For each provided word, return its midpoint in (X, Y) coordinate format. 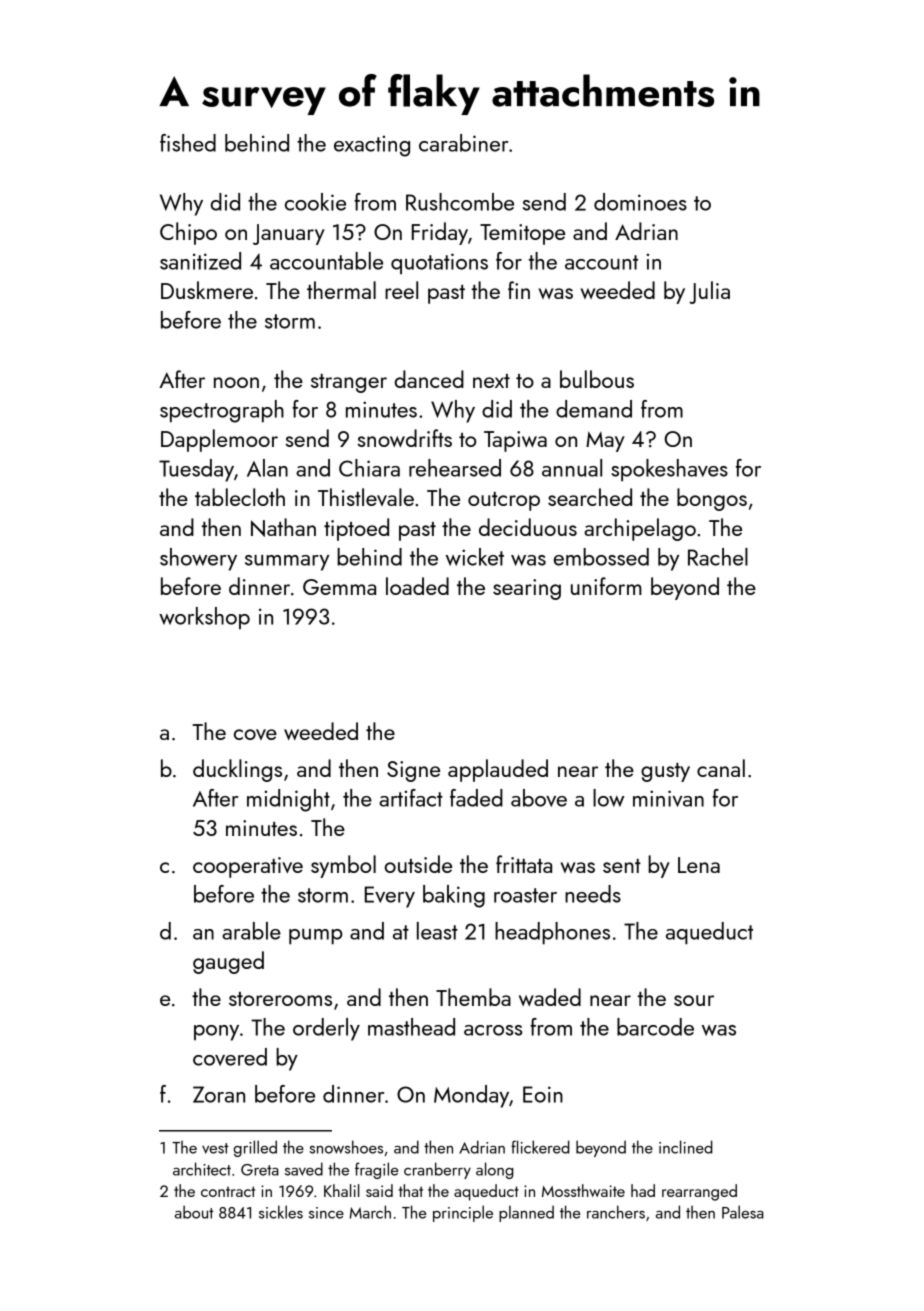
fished (188, 143)
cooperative (248, 867)
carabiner (463, 143)
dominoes (640, 202)
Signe (413, 771)
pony (216, 1033)
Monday (471, 1096)
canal (721, 768)
